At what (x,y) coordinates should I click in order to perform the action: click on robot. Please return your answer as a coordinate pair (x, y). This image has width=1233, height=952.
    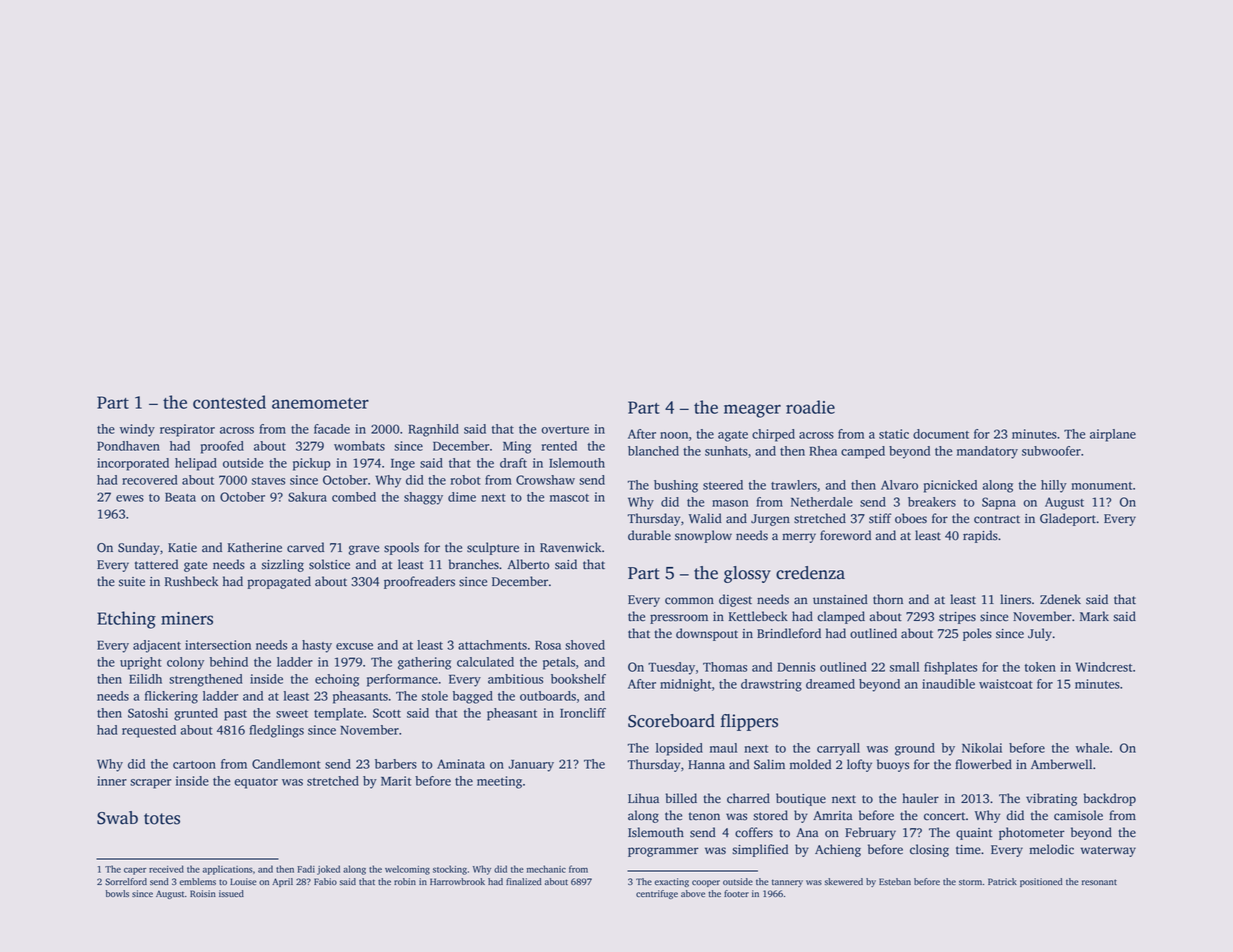
    Looking at the image, I should click on (466, 480).
